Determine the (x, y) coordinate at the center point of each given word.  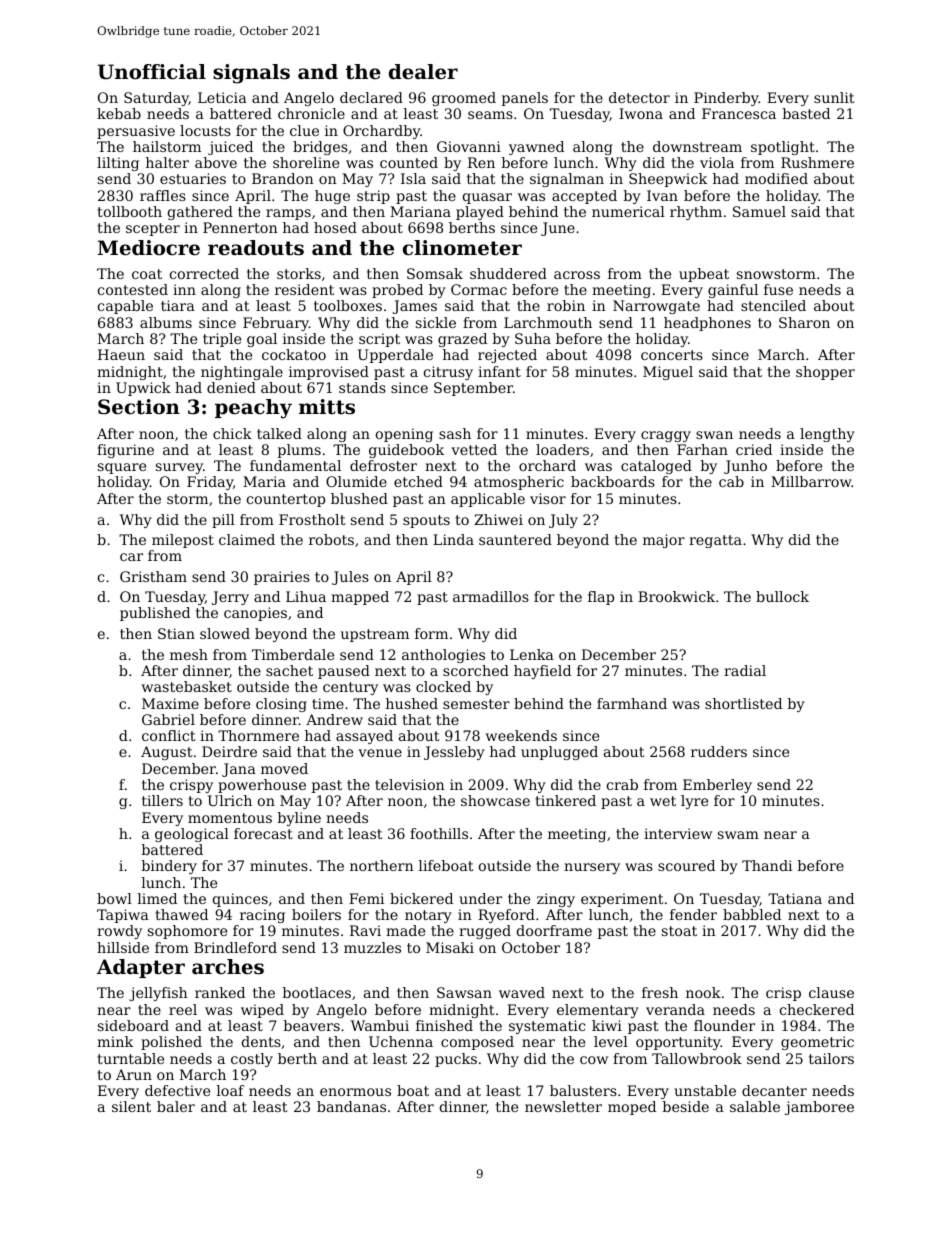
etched (418, 481)
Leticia (222, 97)
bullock (782, 596)
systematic (547, 1027)
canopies (255, 614)
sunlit (834, 97)
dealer (423, 72)
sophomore (187, 932)
